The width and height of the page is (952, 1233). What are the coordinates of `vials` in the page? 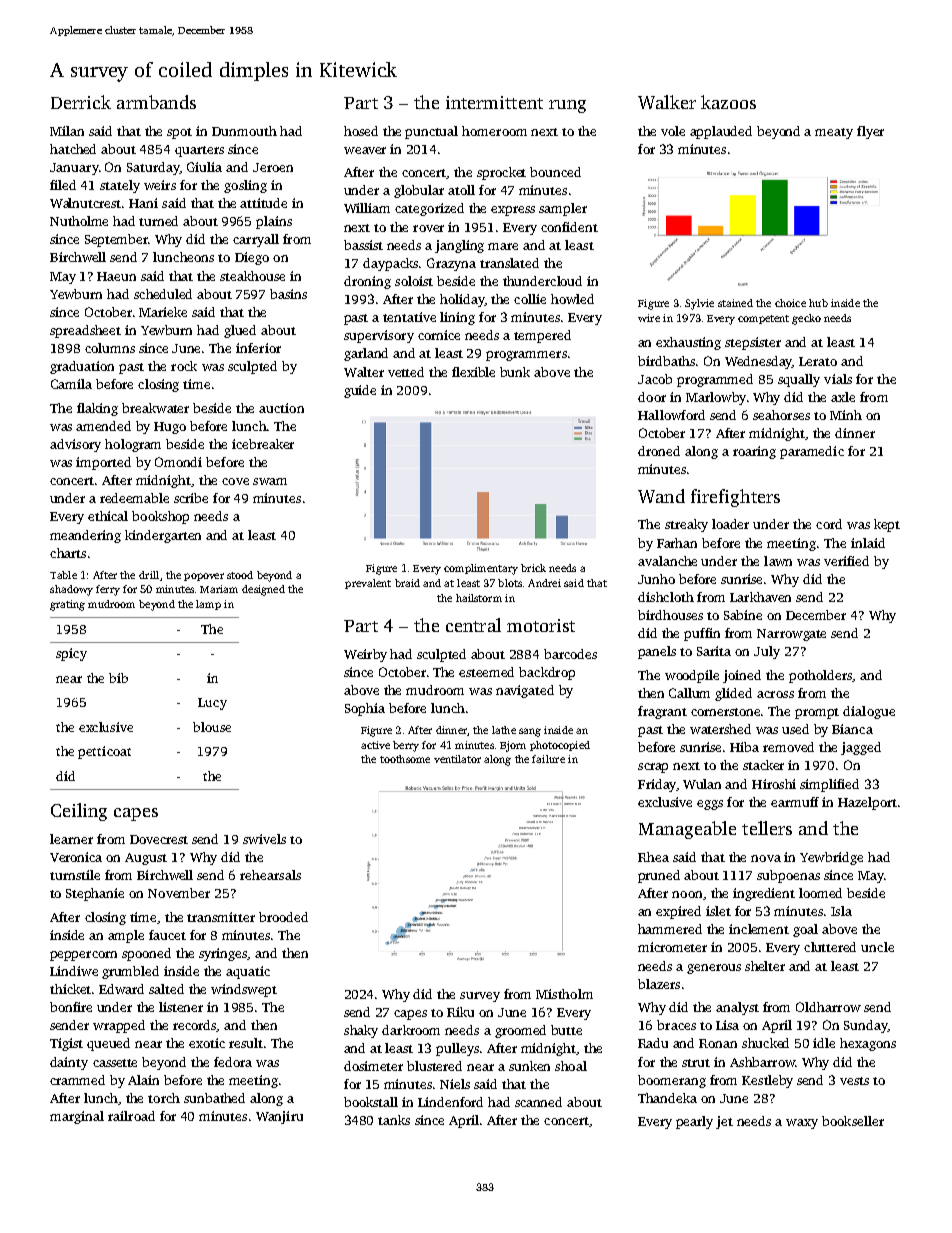 It's located at (838, 379).
